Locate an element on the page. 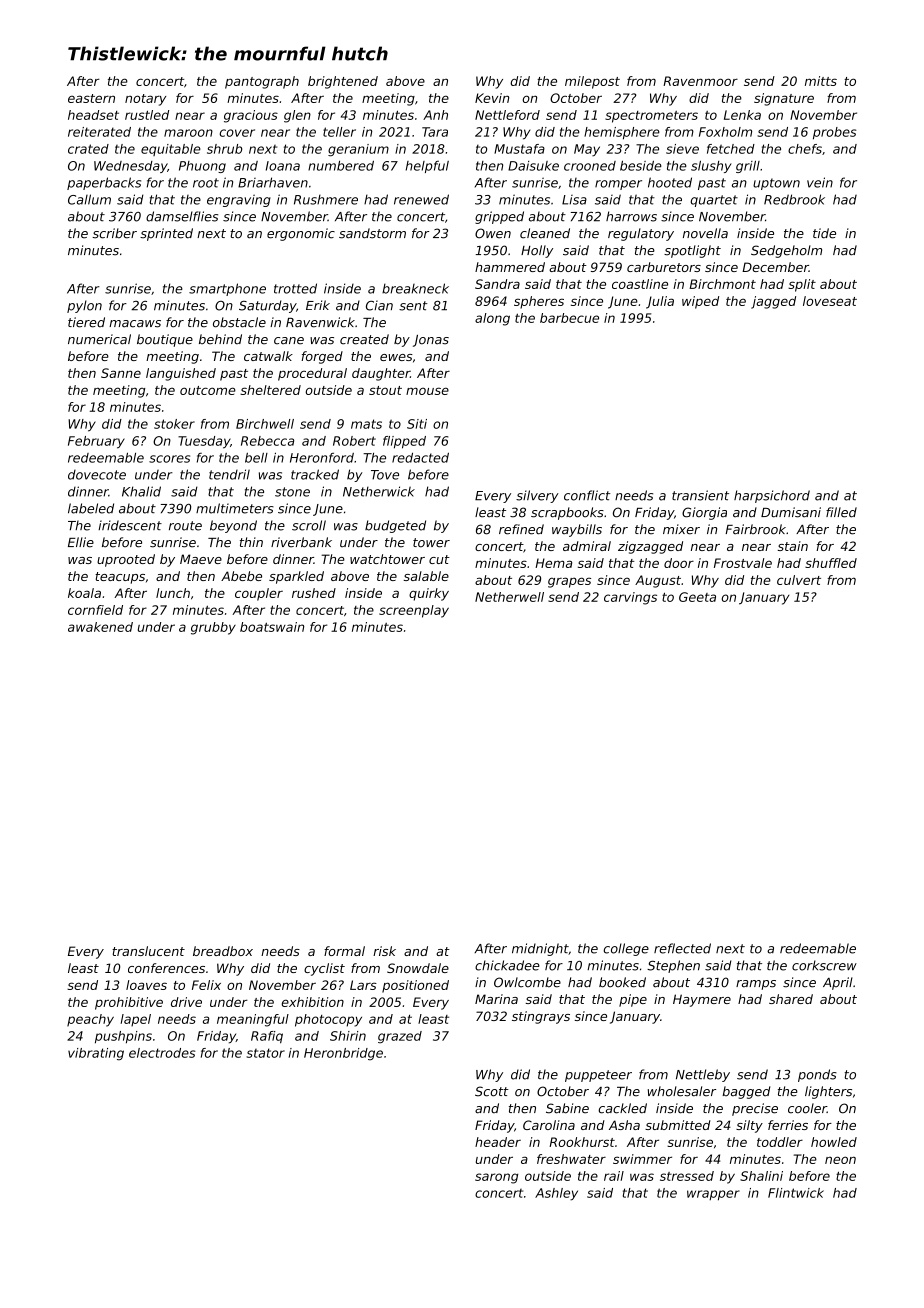 The height and width of the page is (1308, 924). flipped is located at coordinates (404, 442).
